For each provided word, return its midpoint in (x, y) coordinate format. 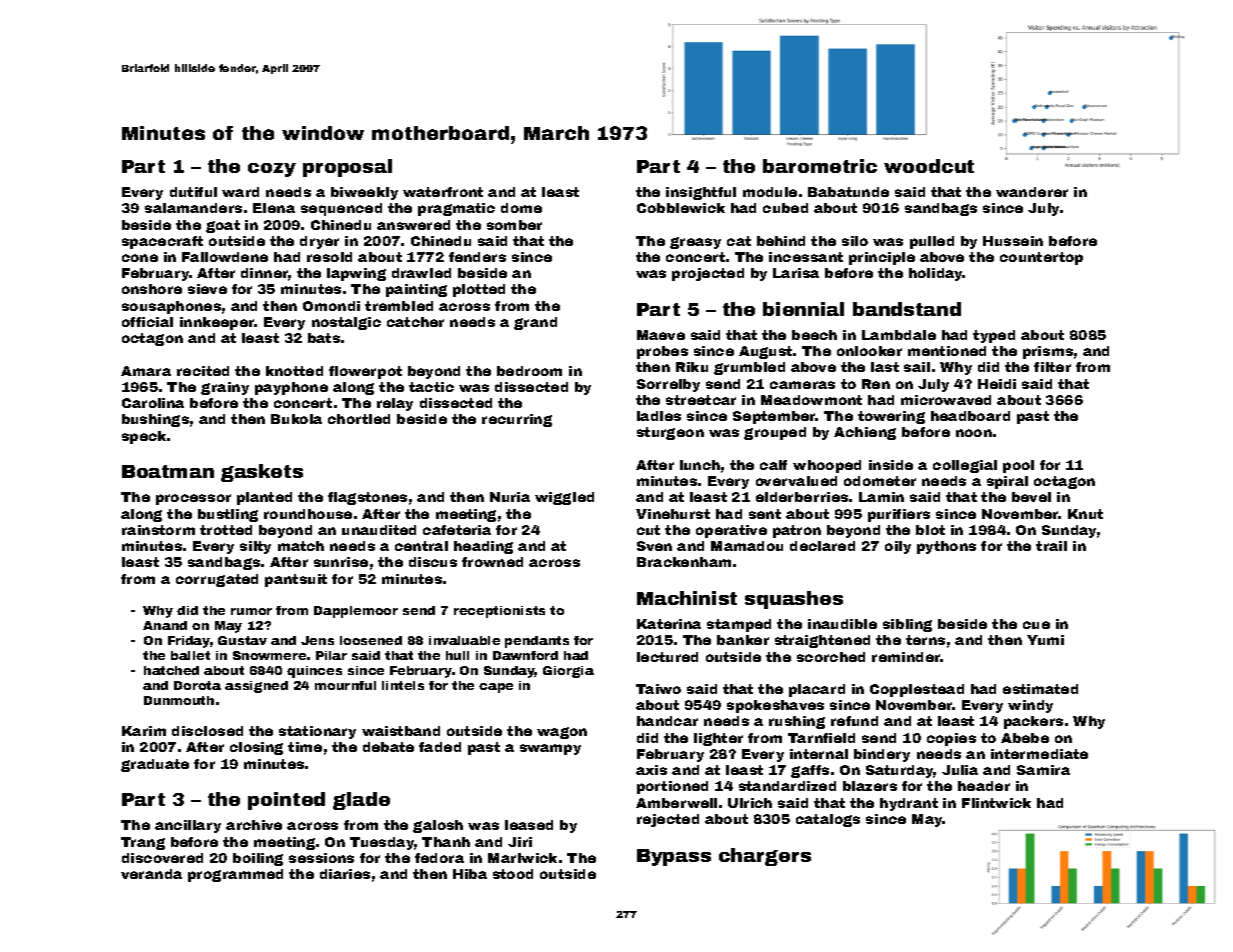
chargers (765, 857)
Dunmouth (179, 700)
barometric (820, 166)
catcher (415, 322)
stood (513, 874)
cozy (272, 170)
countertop (1041, 258)
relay (395, 404)
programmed (235, 875)
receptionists (499, 612)
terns (925, 640)
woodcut (929, 166)
